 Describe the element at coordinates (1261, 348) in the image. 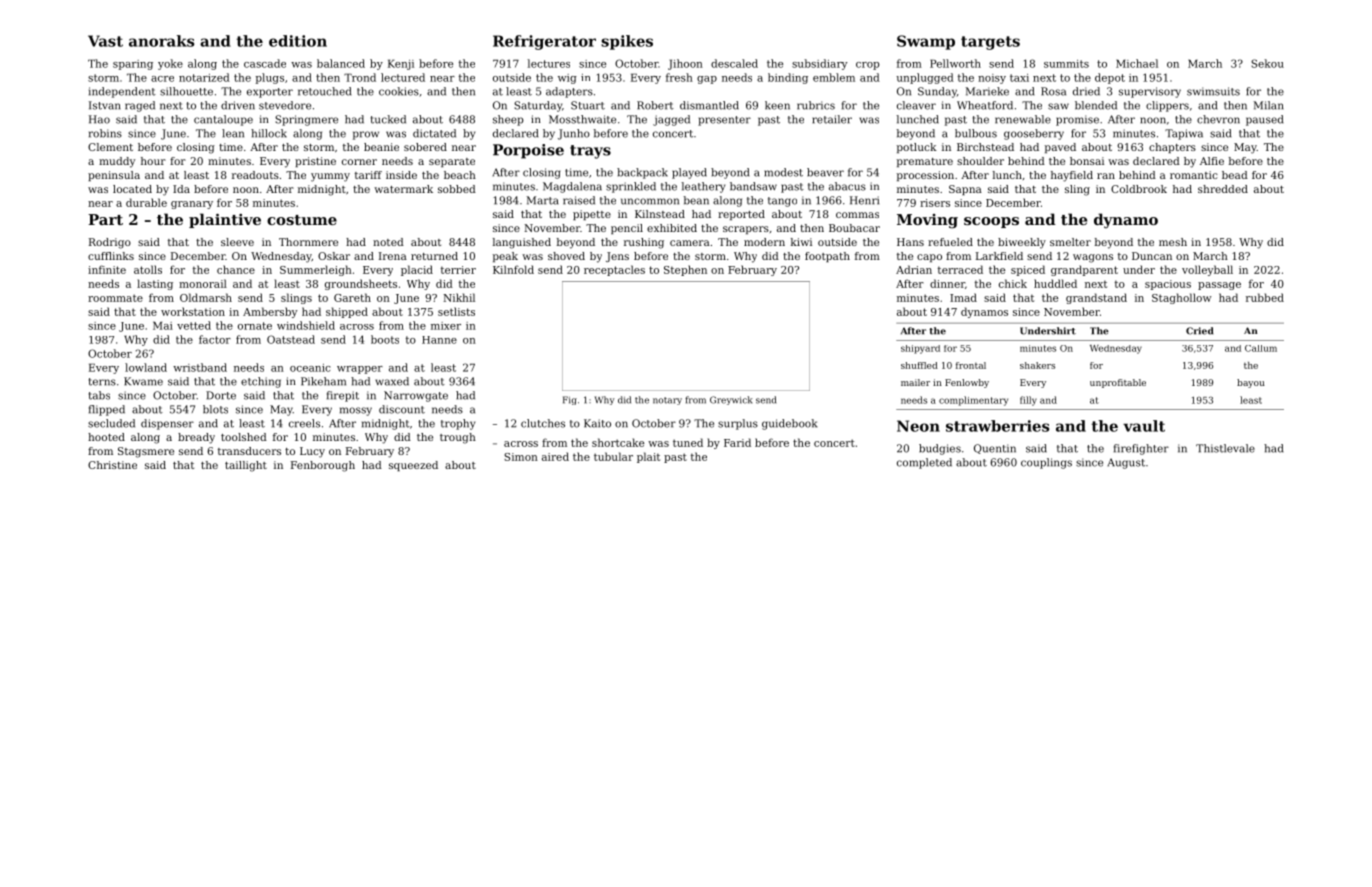

I see `Callum` at that location.
